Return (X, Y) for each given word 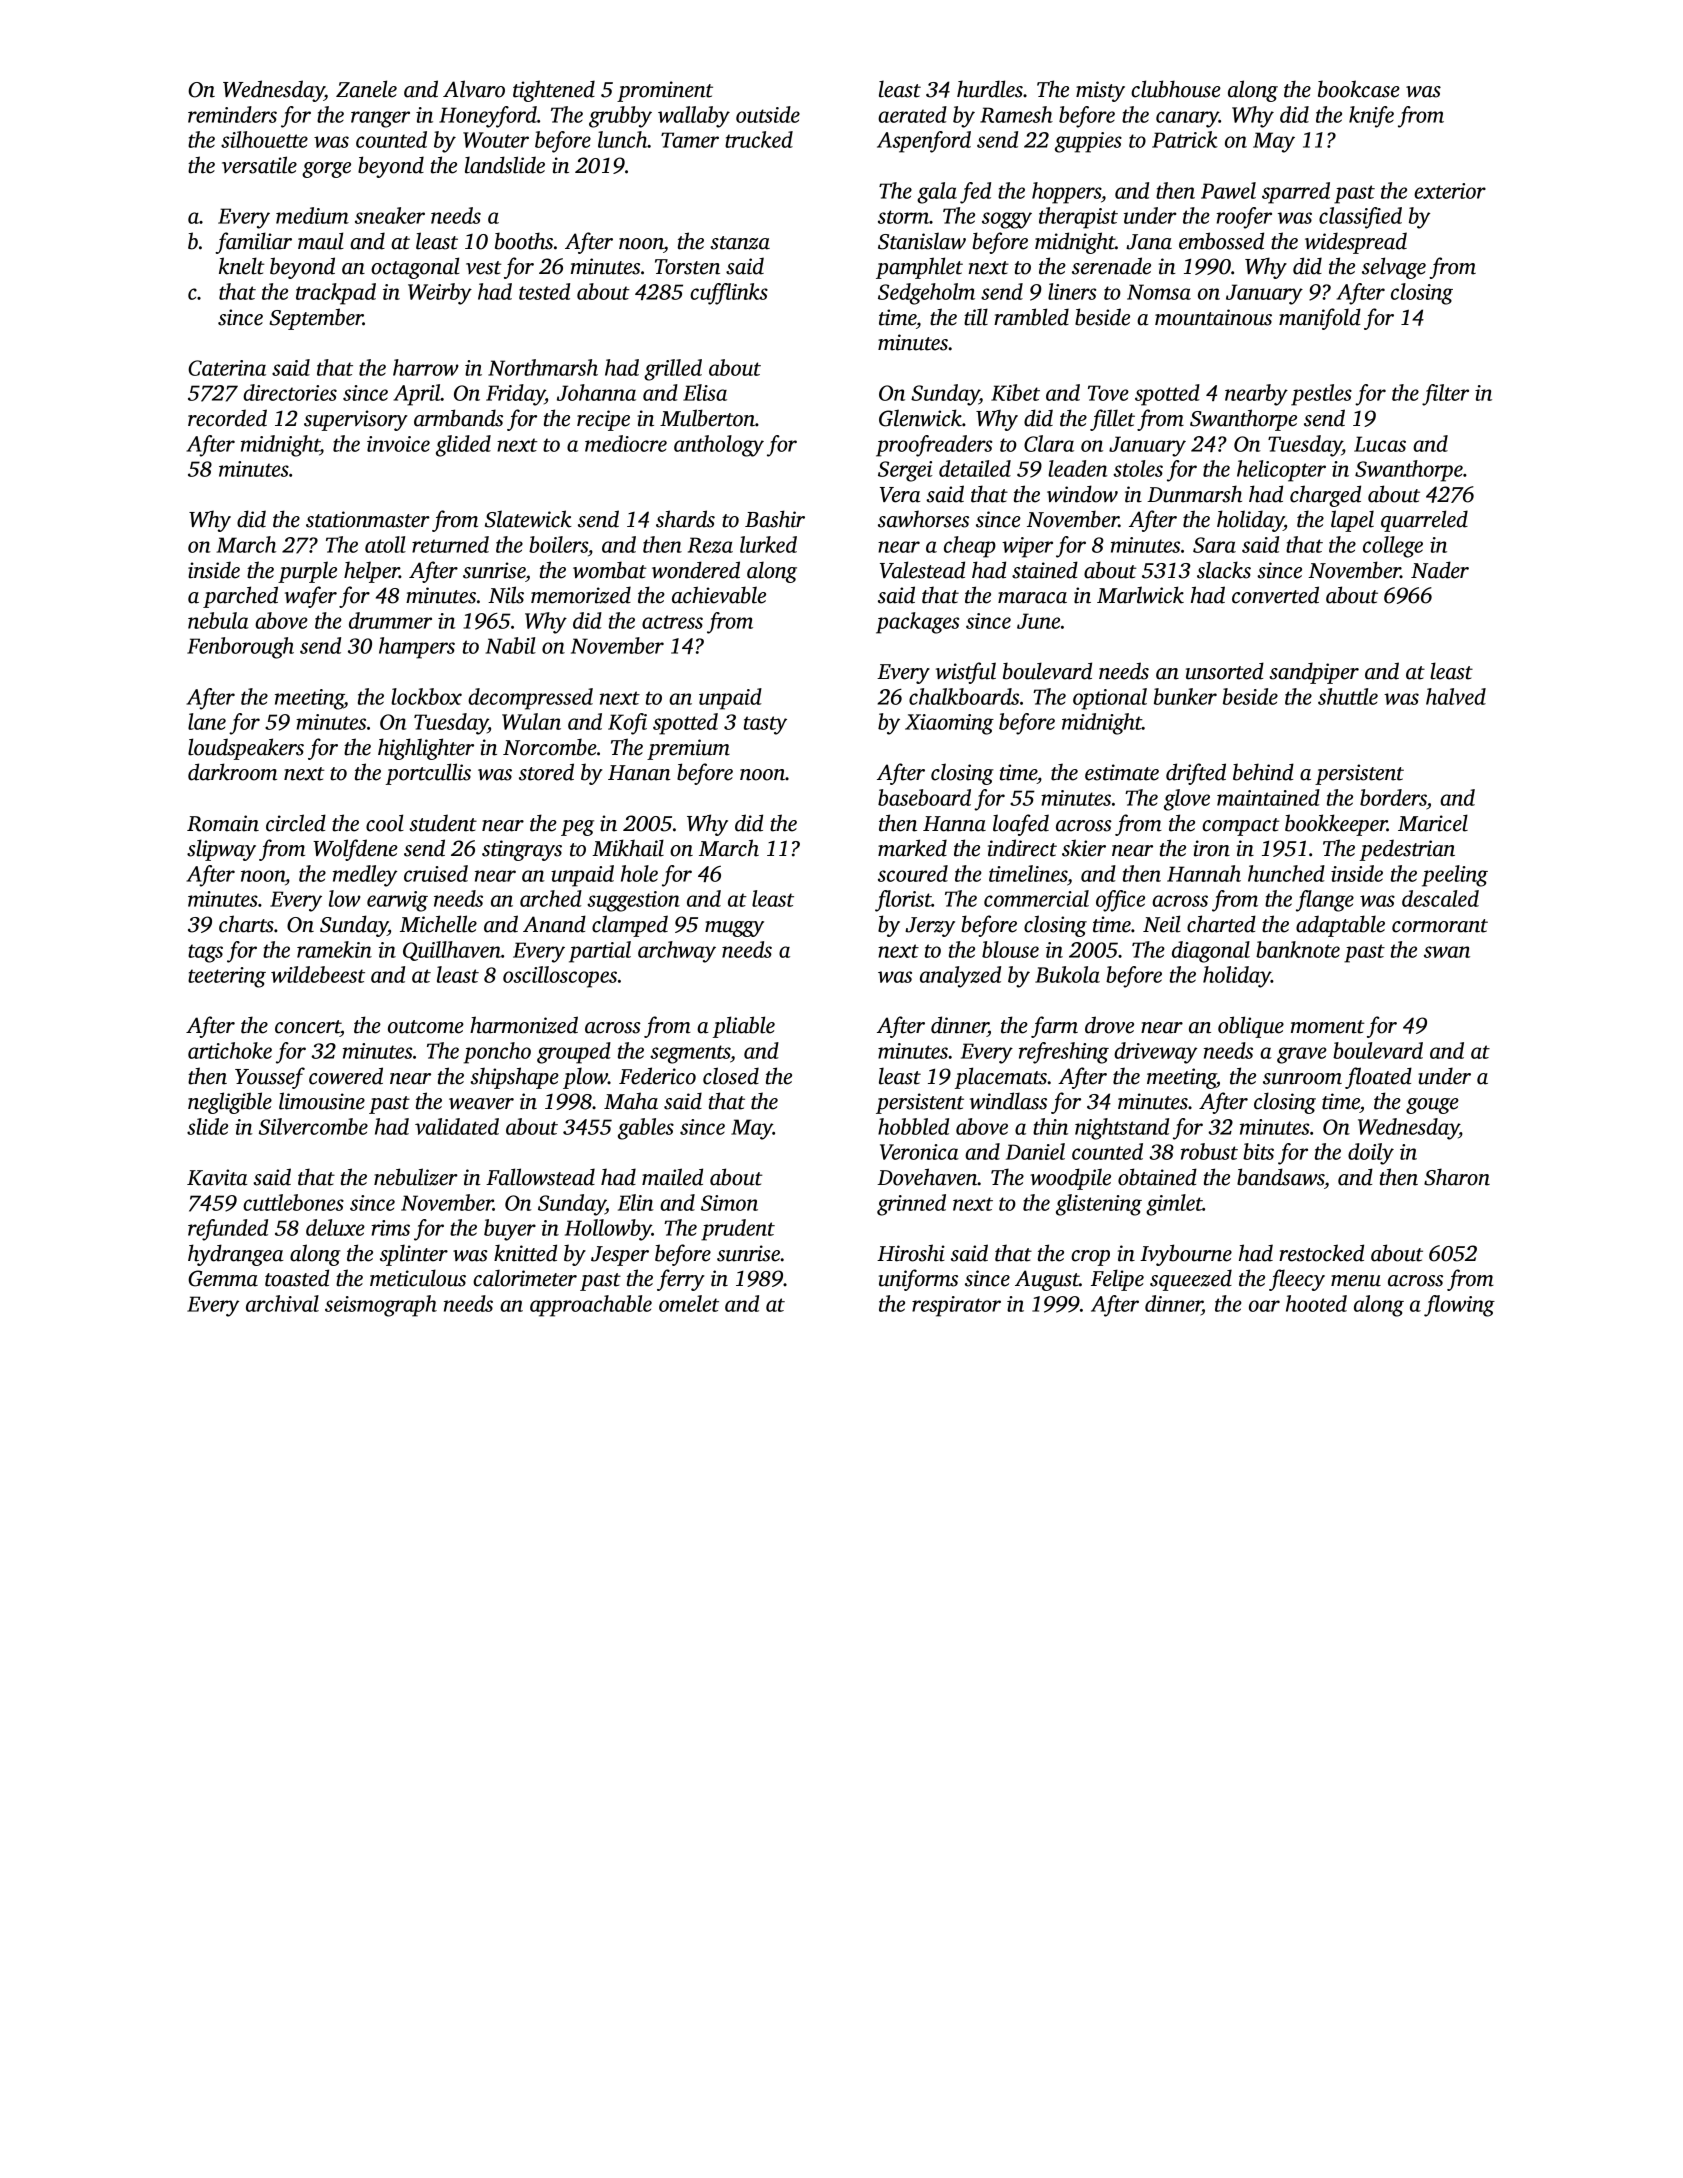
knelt (242, 266)
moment (1328, 1027)
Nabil (511, 645)
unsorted (1225, 671)
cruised (436, 873)
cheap (970, 547)
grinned (911, 1205)
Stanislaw (922, 241)
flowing (1459, 1306)
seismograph (381, 1306)
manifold (1320, 319)
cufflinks (729, 294)
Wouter (496, 140)
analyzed (960, 977)
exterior (1450, 191)
